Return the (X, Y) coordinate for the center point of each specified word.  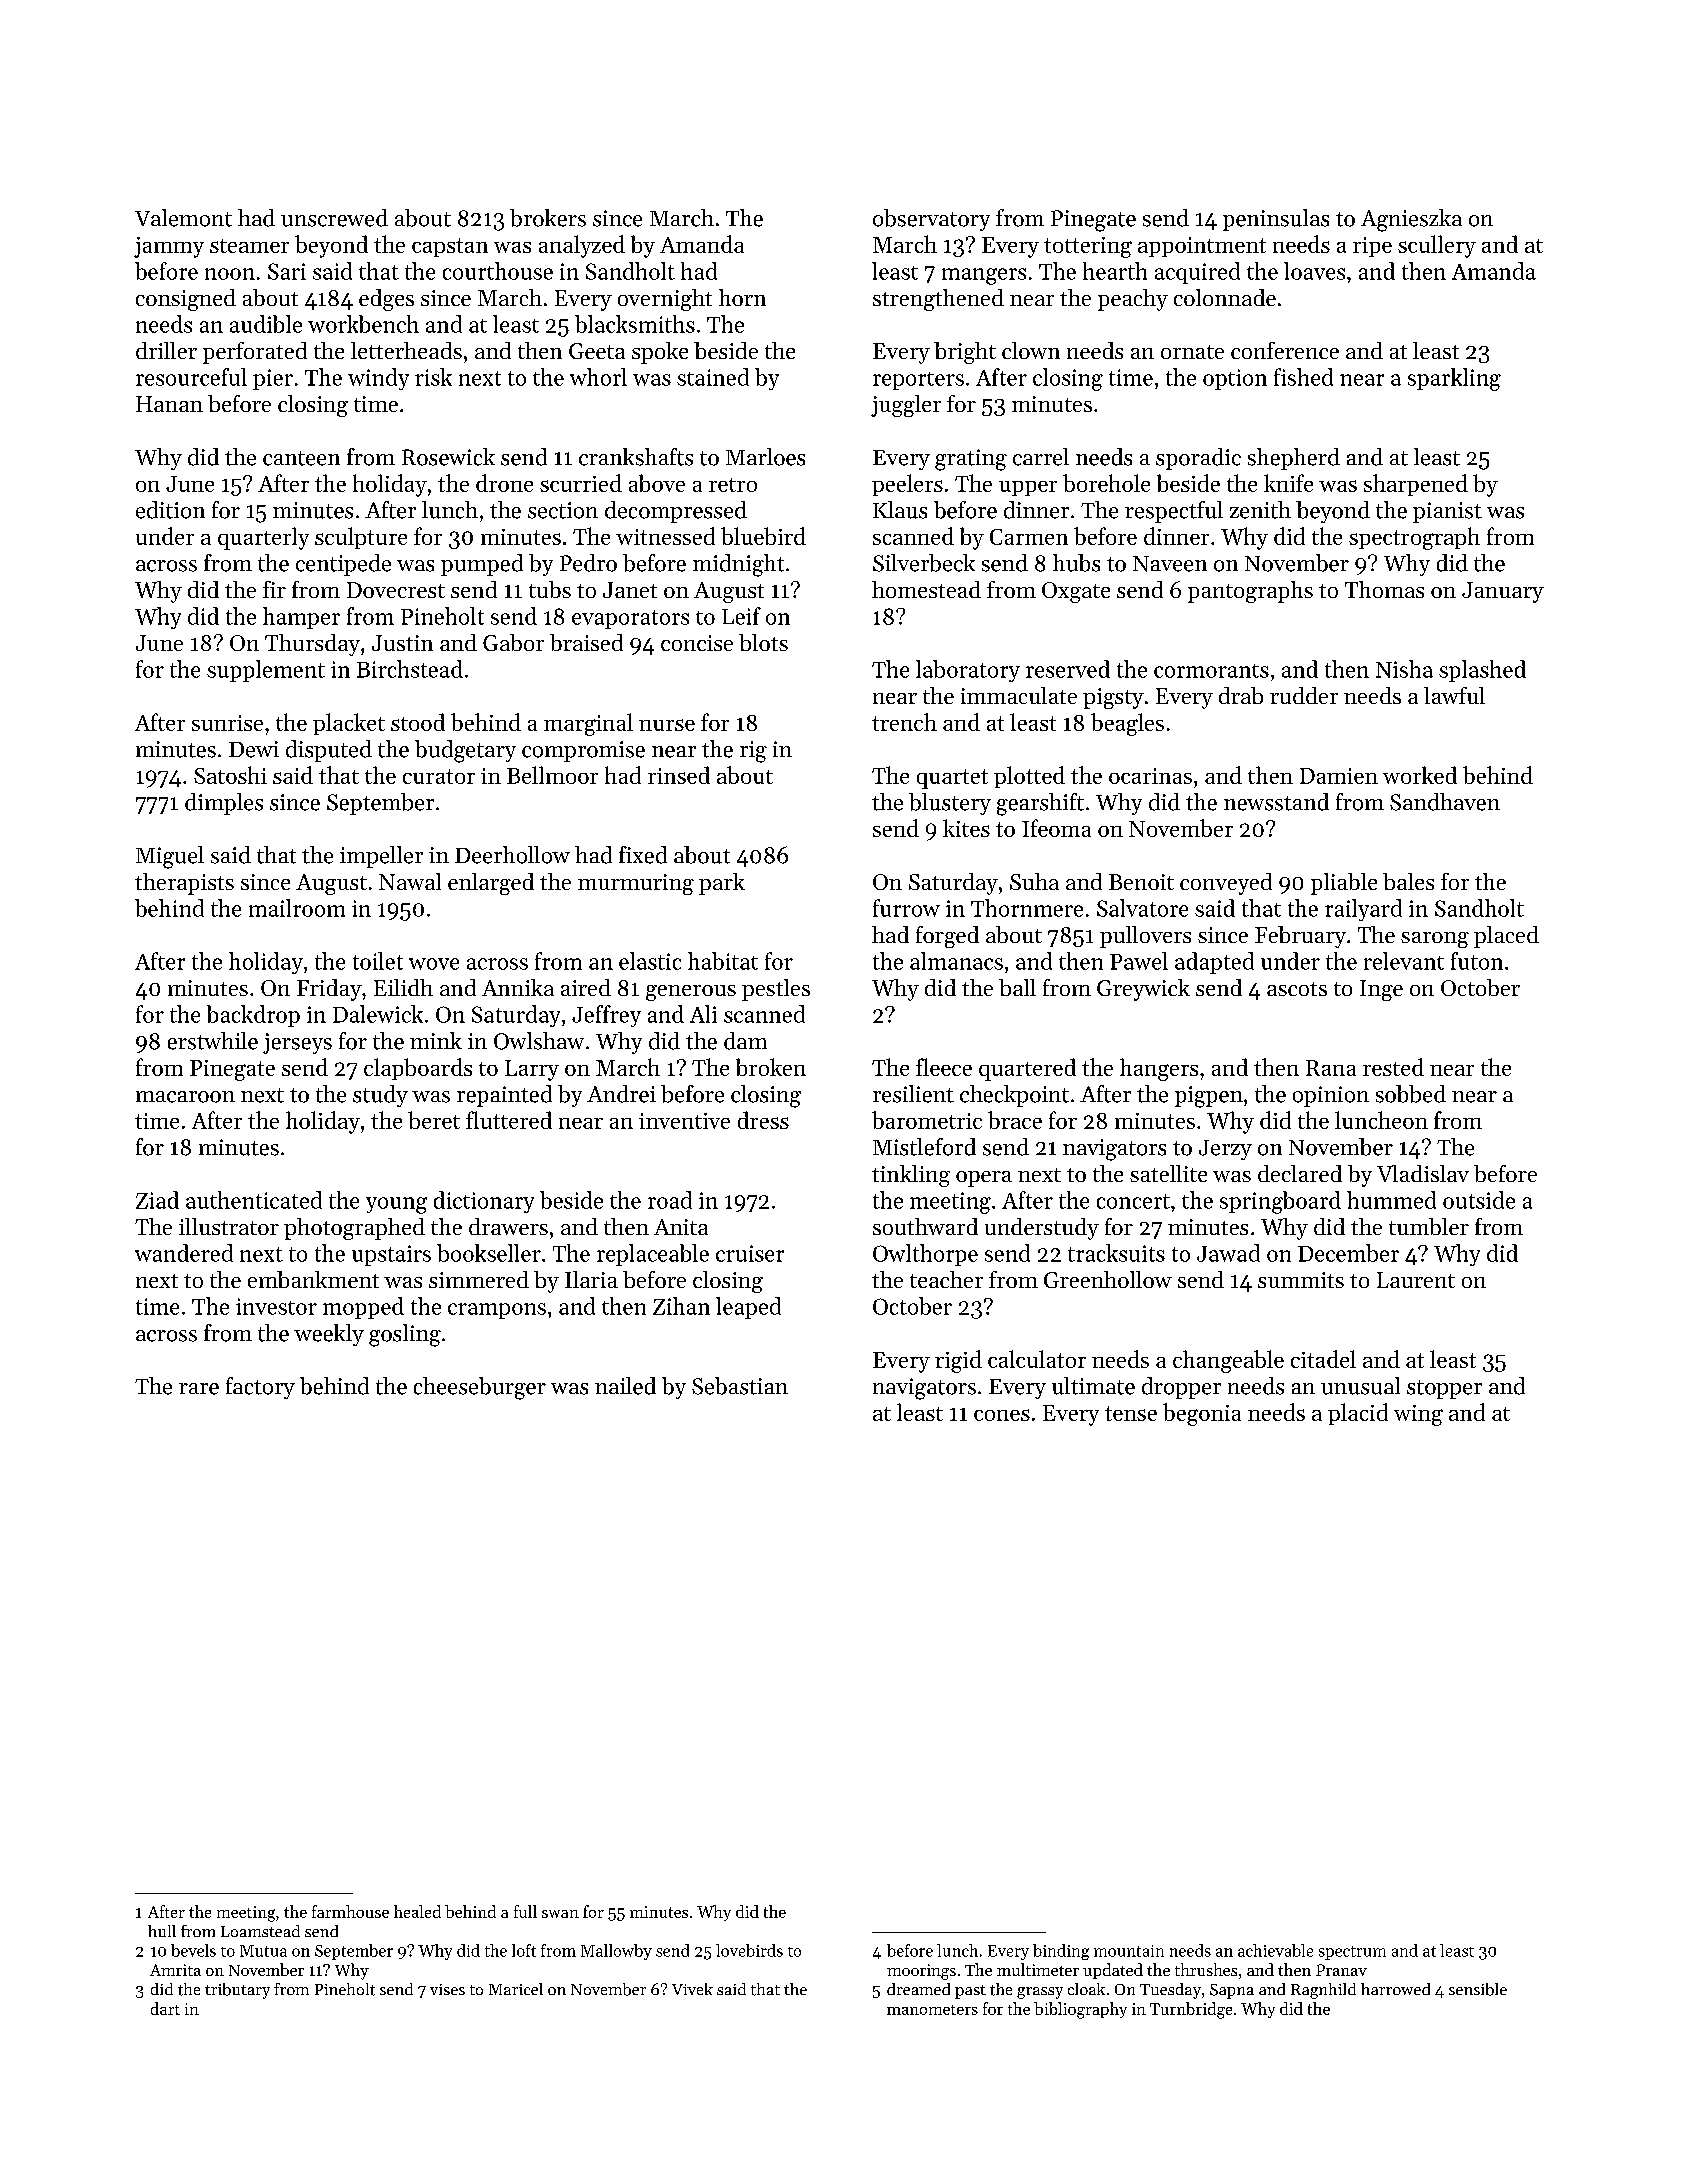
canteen (301, 458)
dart (165, 2008)
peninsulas (1276, 220)
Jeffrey (606, 1016)
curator (439, 776)
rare (199, 1389)
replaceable (653, 1255)
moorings (921, 1972)
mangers (984, 276)
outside (1479, 1200)
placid (1358, 1414)
